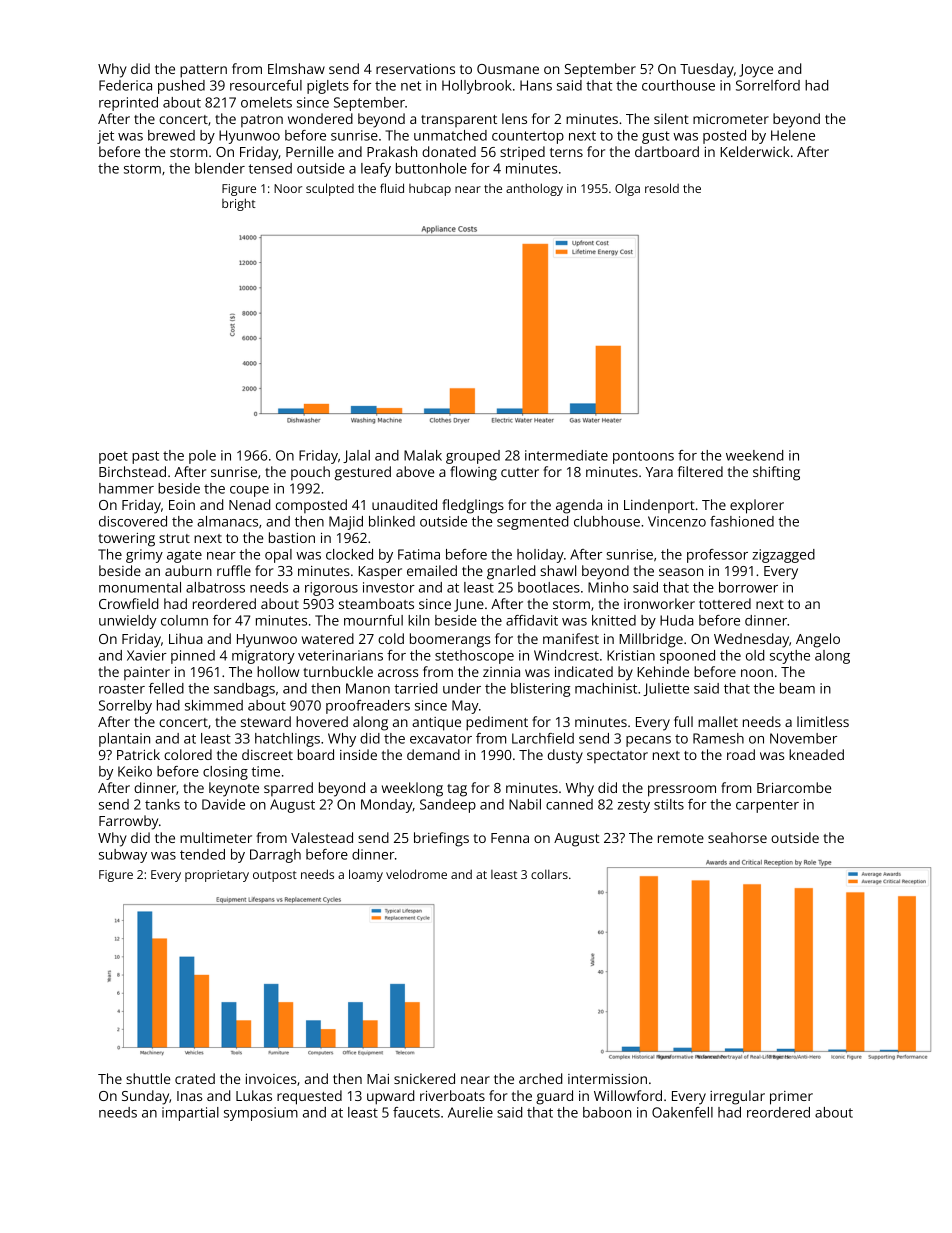  What do you see at coordinates (275, 876) in the screenshot?
I see `outpost` at bounding box center [275, 876].
